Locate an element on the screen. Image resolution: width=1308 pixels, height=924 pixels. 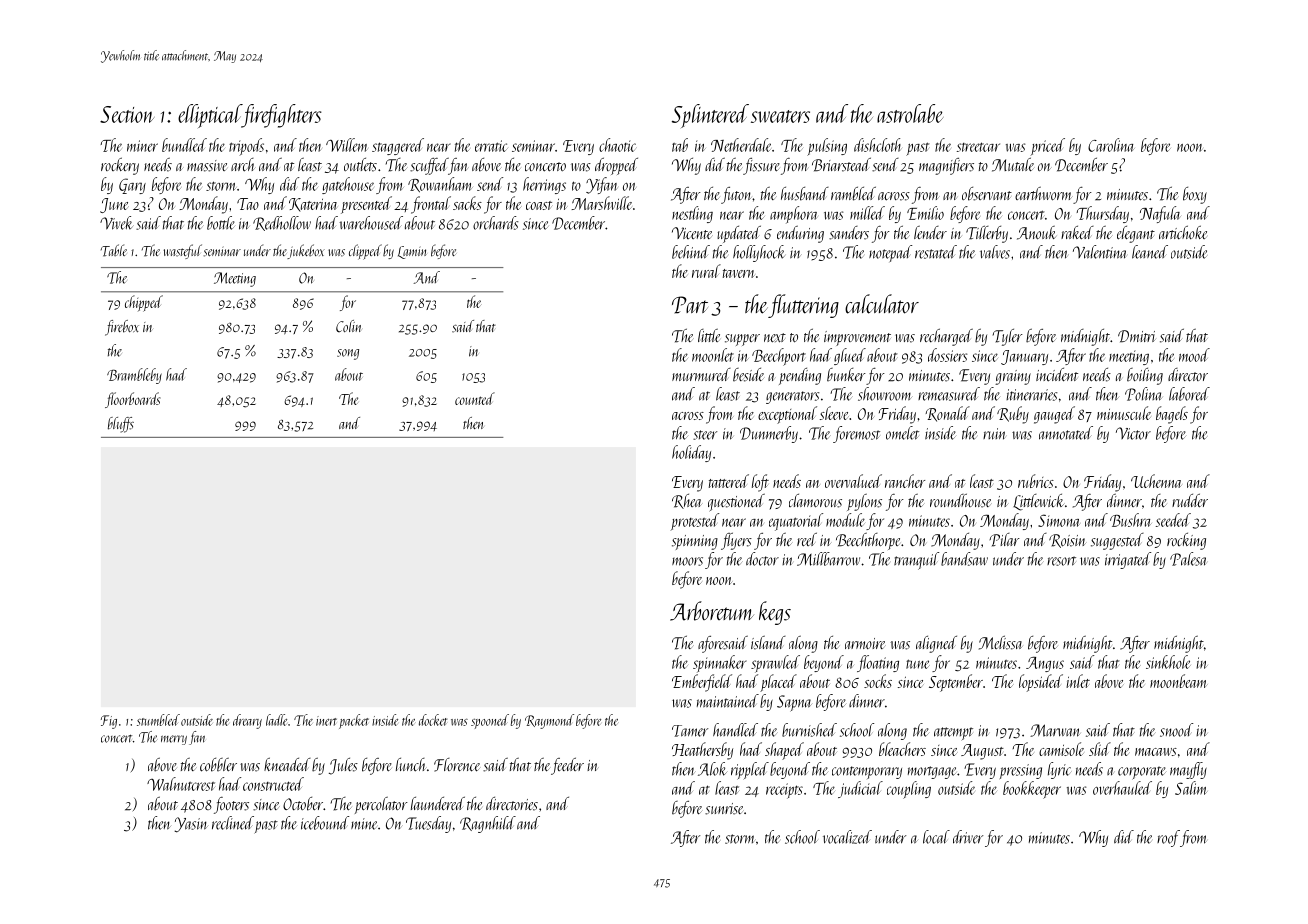
Emilio is located at coordinates (925, 213).
